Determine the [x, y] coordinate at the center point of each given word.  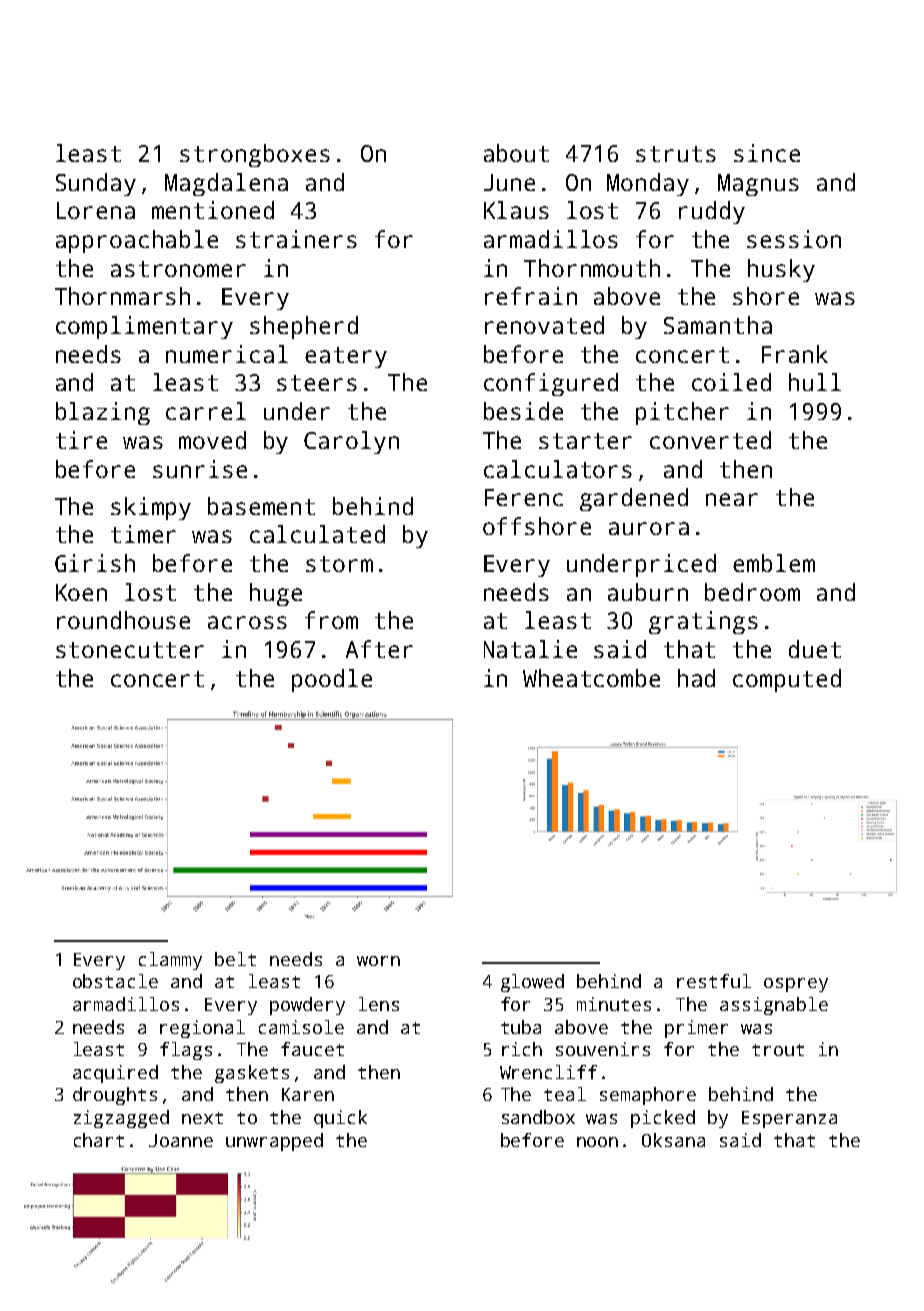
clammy [170, 961]
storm [339, 564]
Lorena [96, 210]
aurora [649, 528]
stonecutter [130, 650]
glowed [532, 983]
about [516, 153]
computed [787, 680]
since [767, 153]
